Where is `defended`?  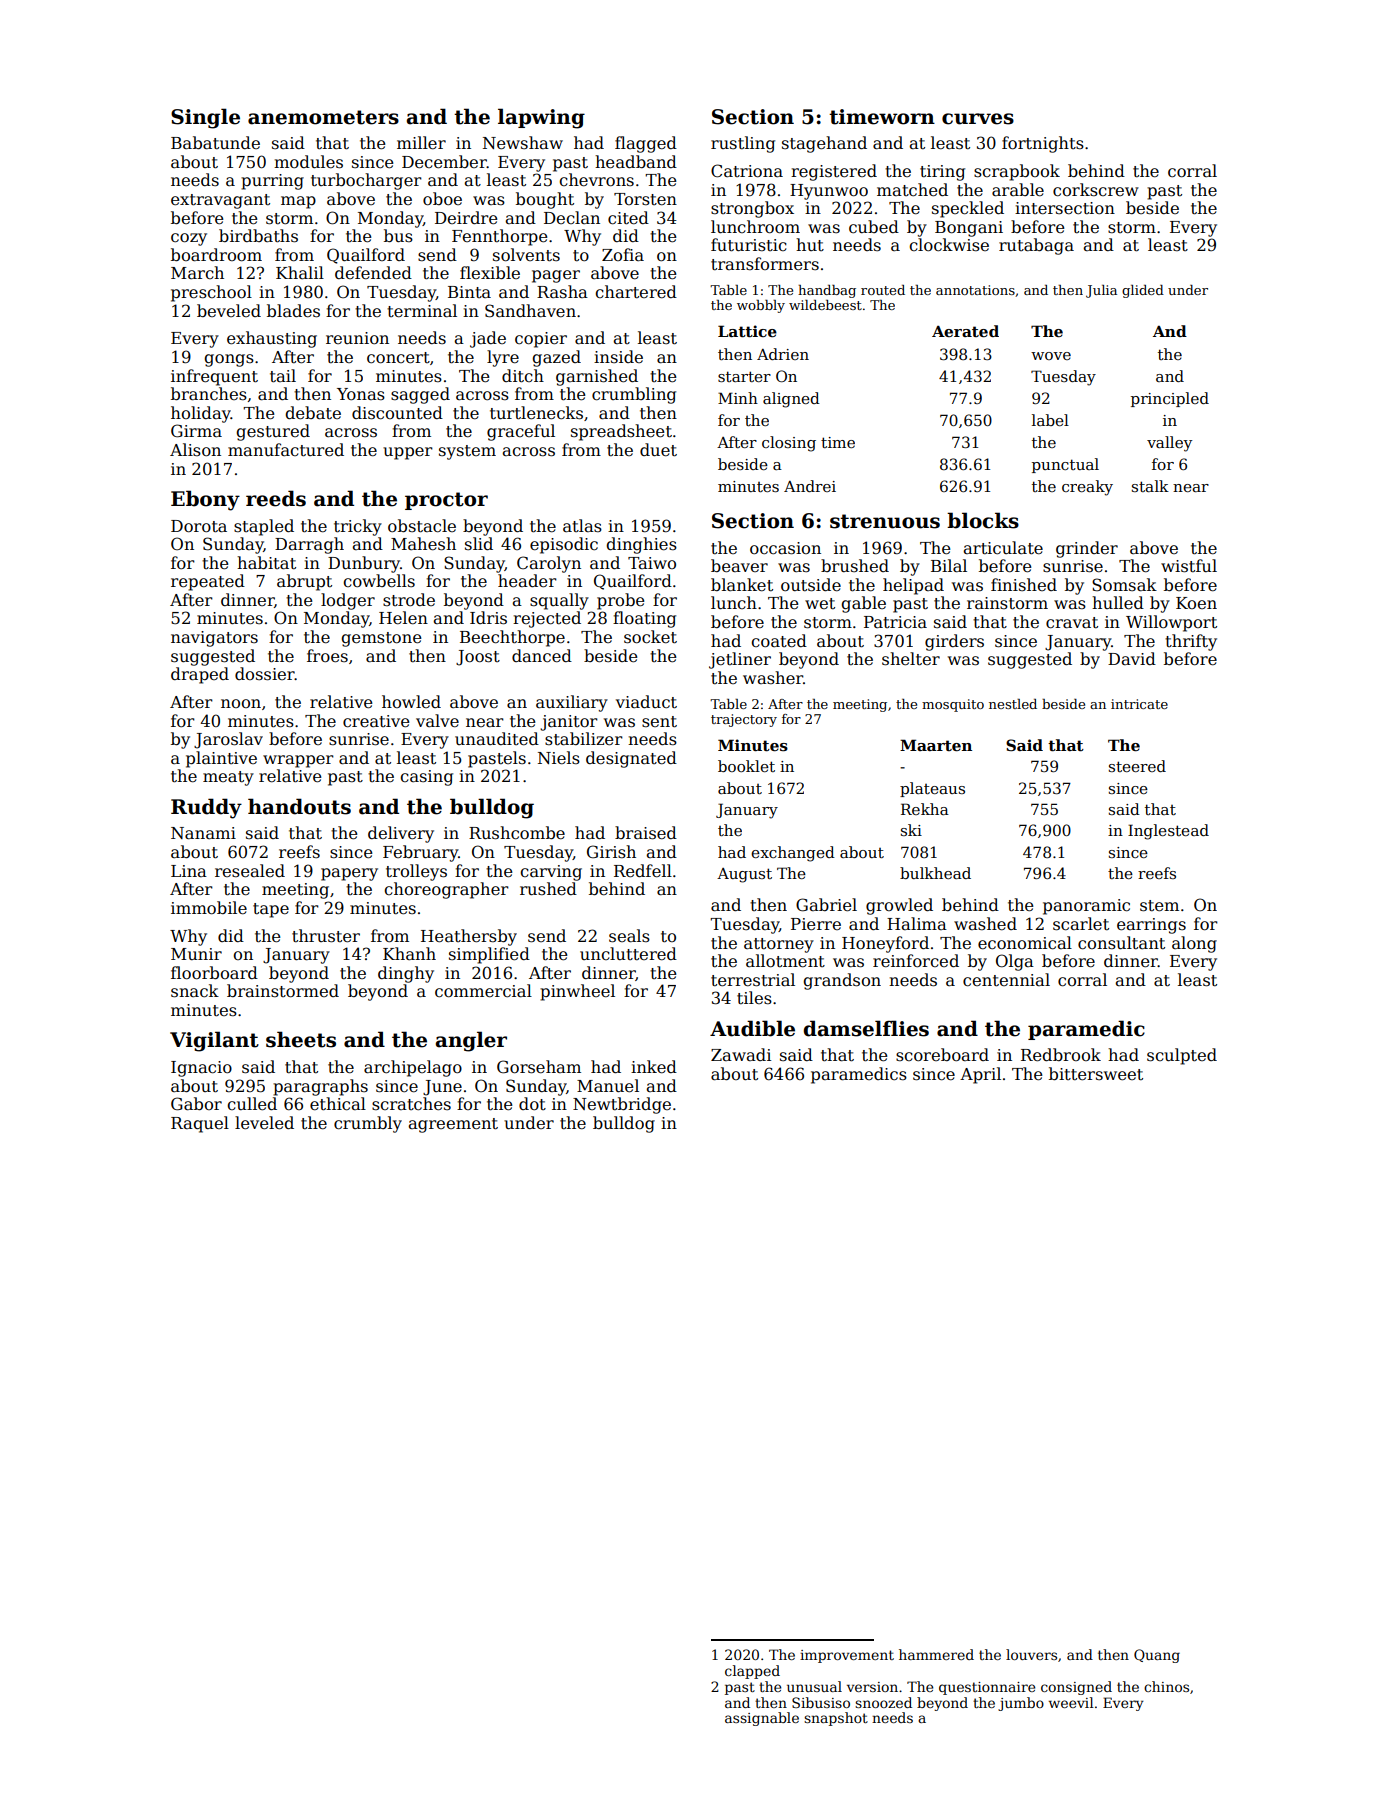 defended is located at coordinates (373, 273).
